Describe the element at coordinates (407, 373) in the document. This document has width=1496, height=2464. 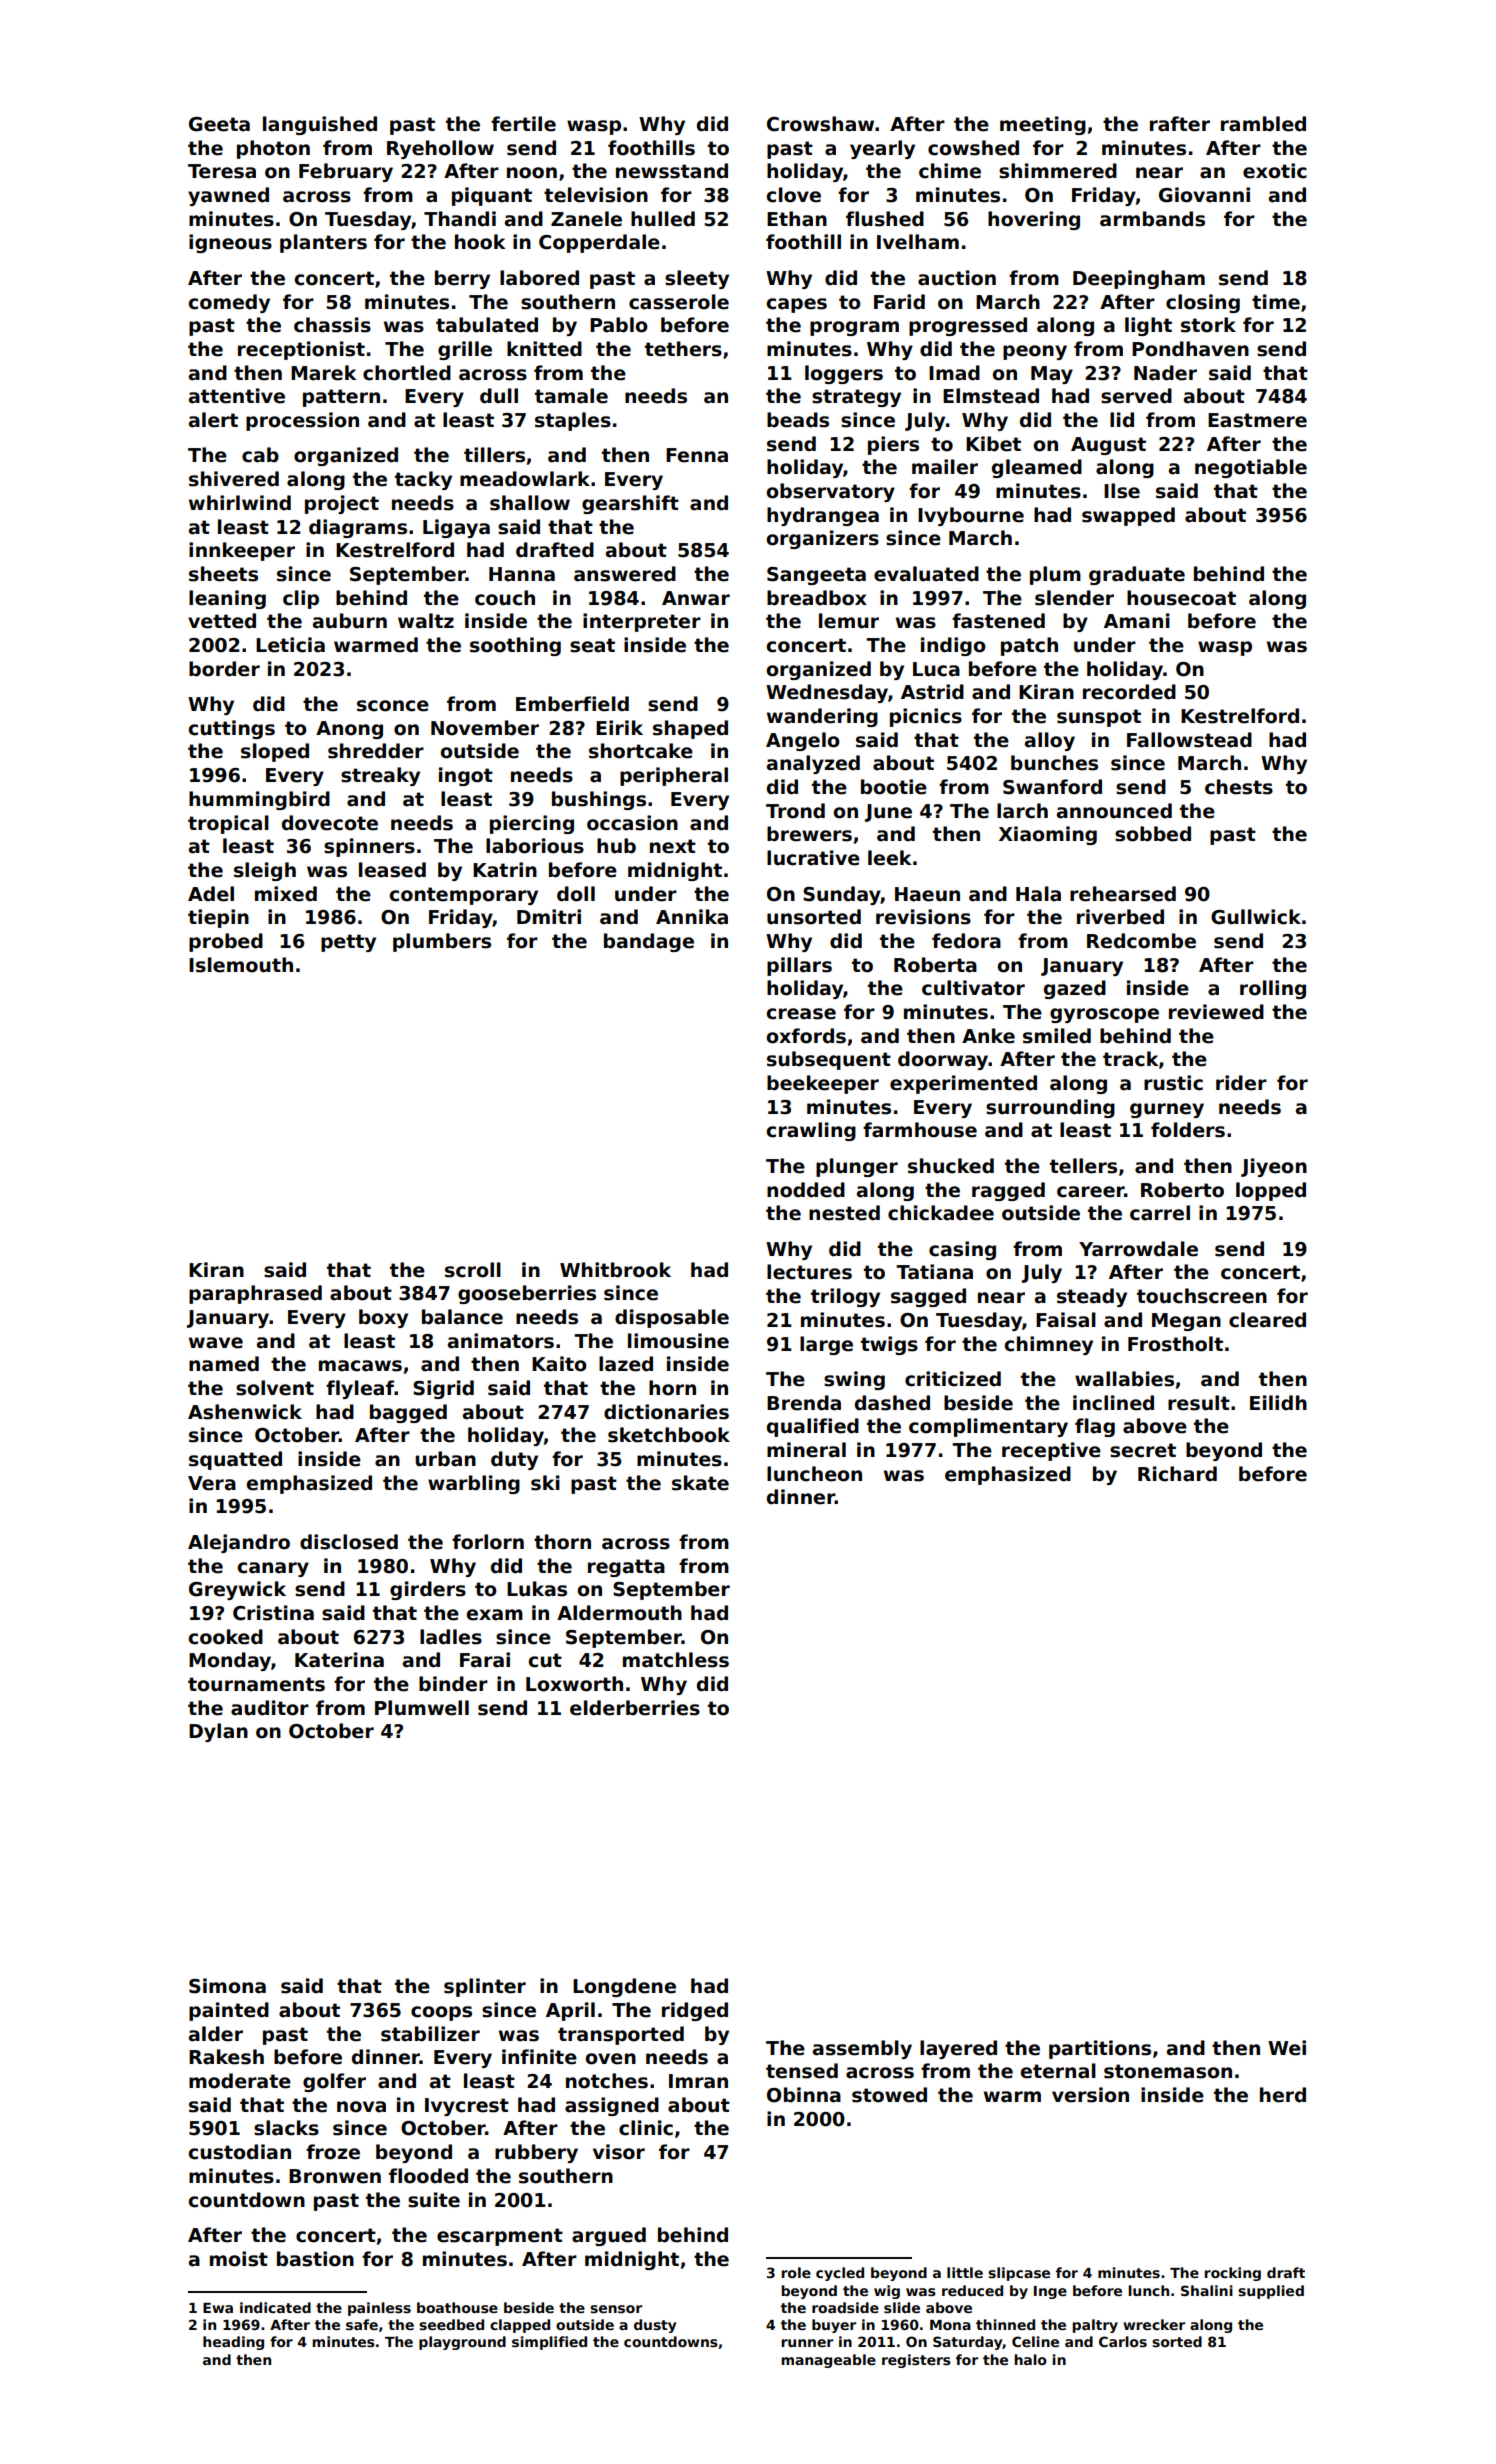
I see `chortled` at that location.
